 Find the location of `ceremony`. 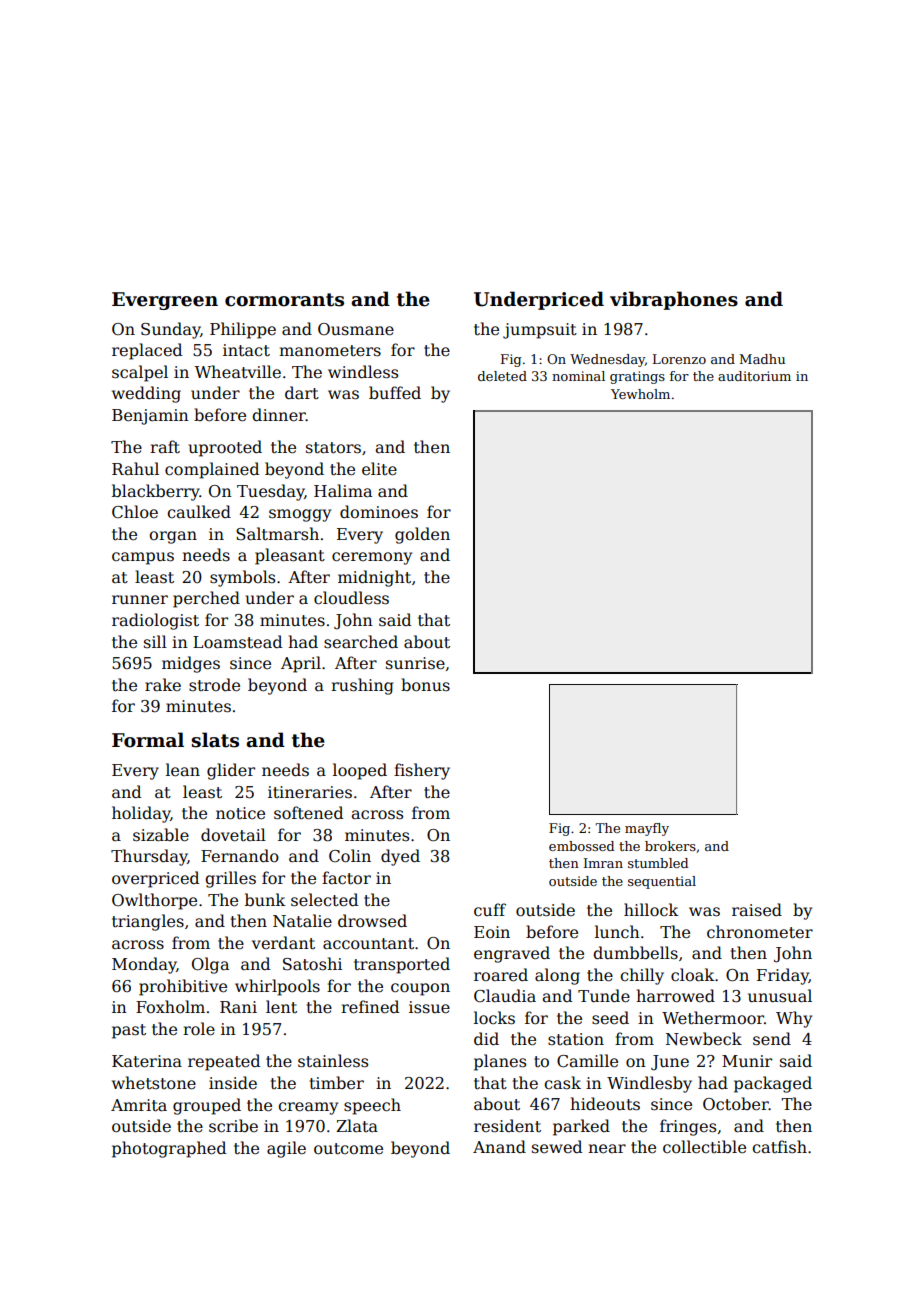

ceremony is located at coordinates (372, 558).
